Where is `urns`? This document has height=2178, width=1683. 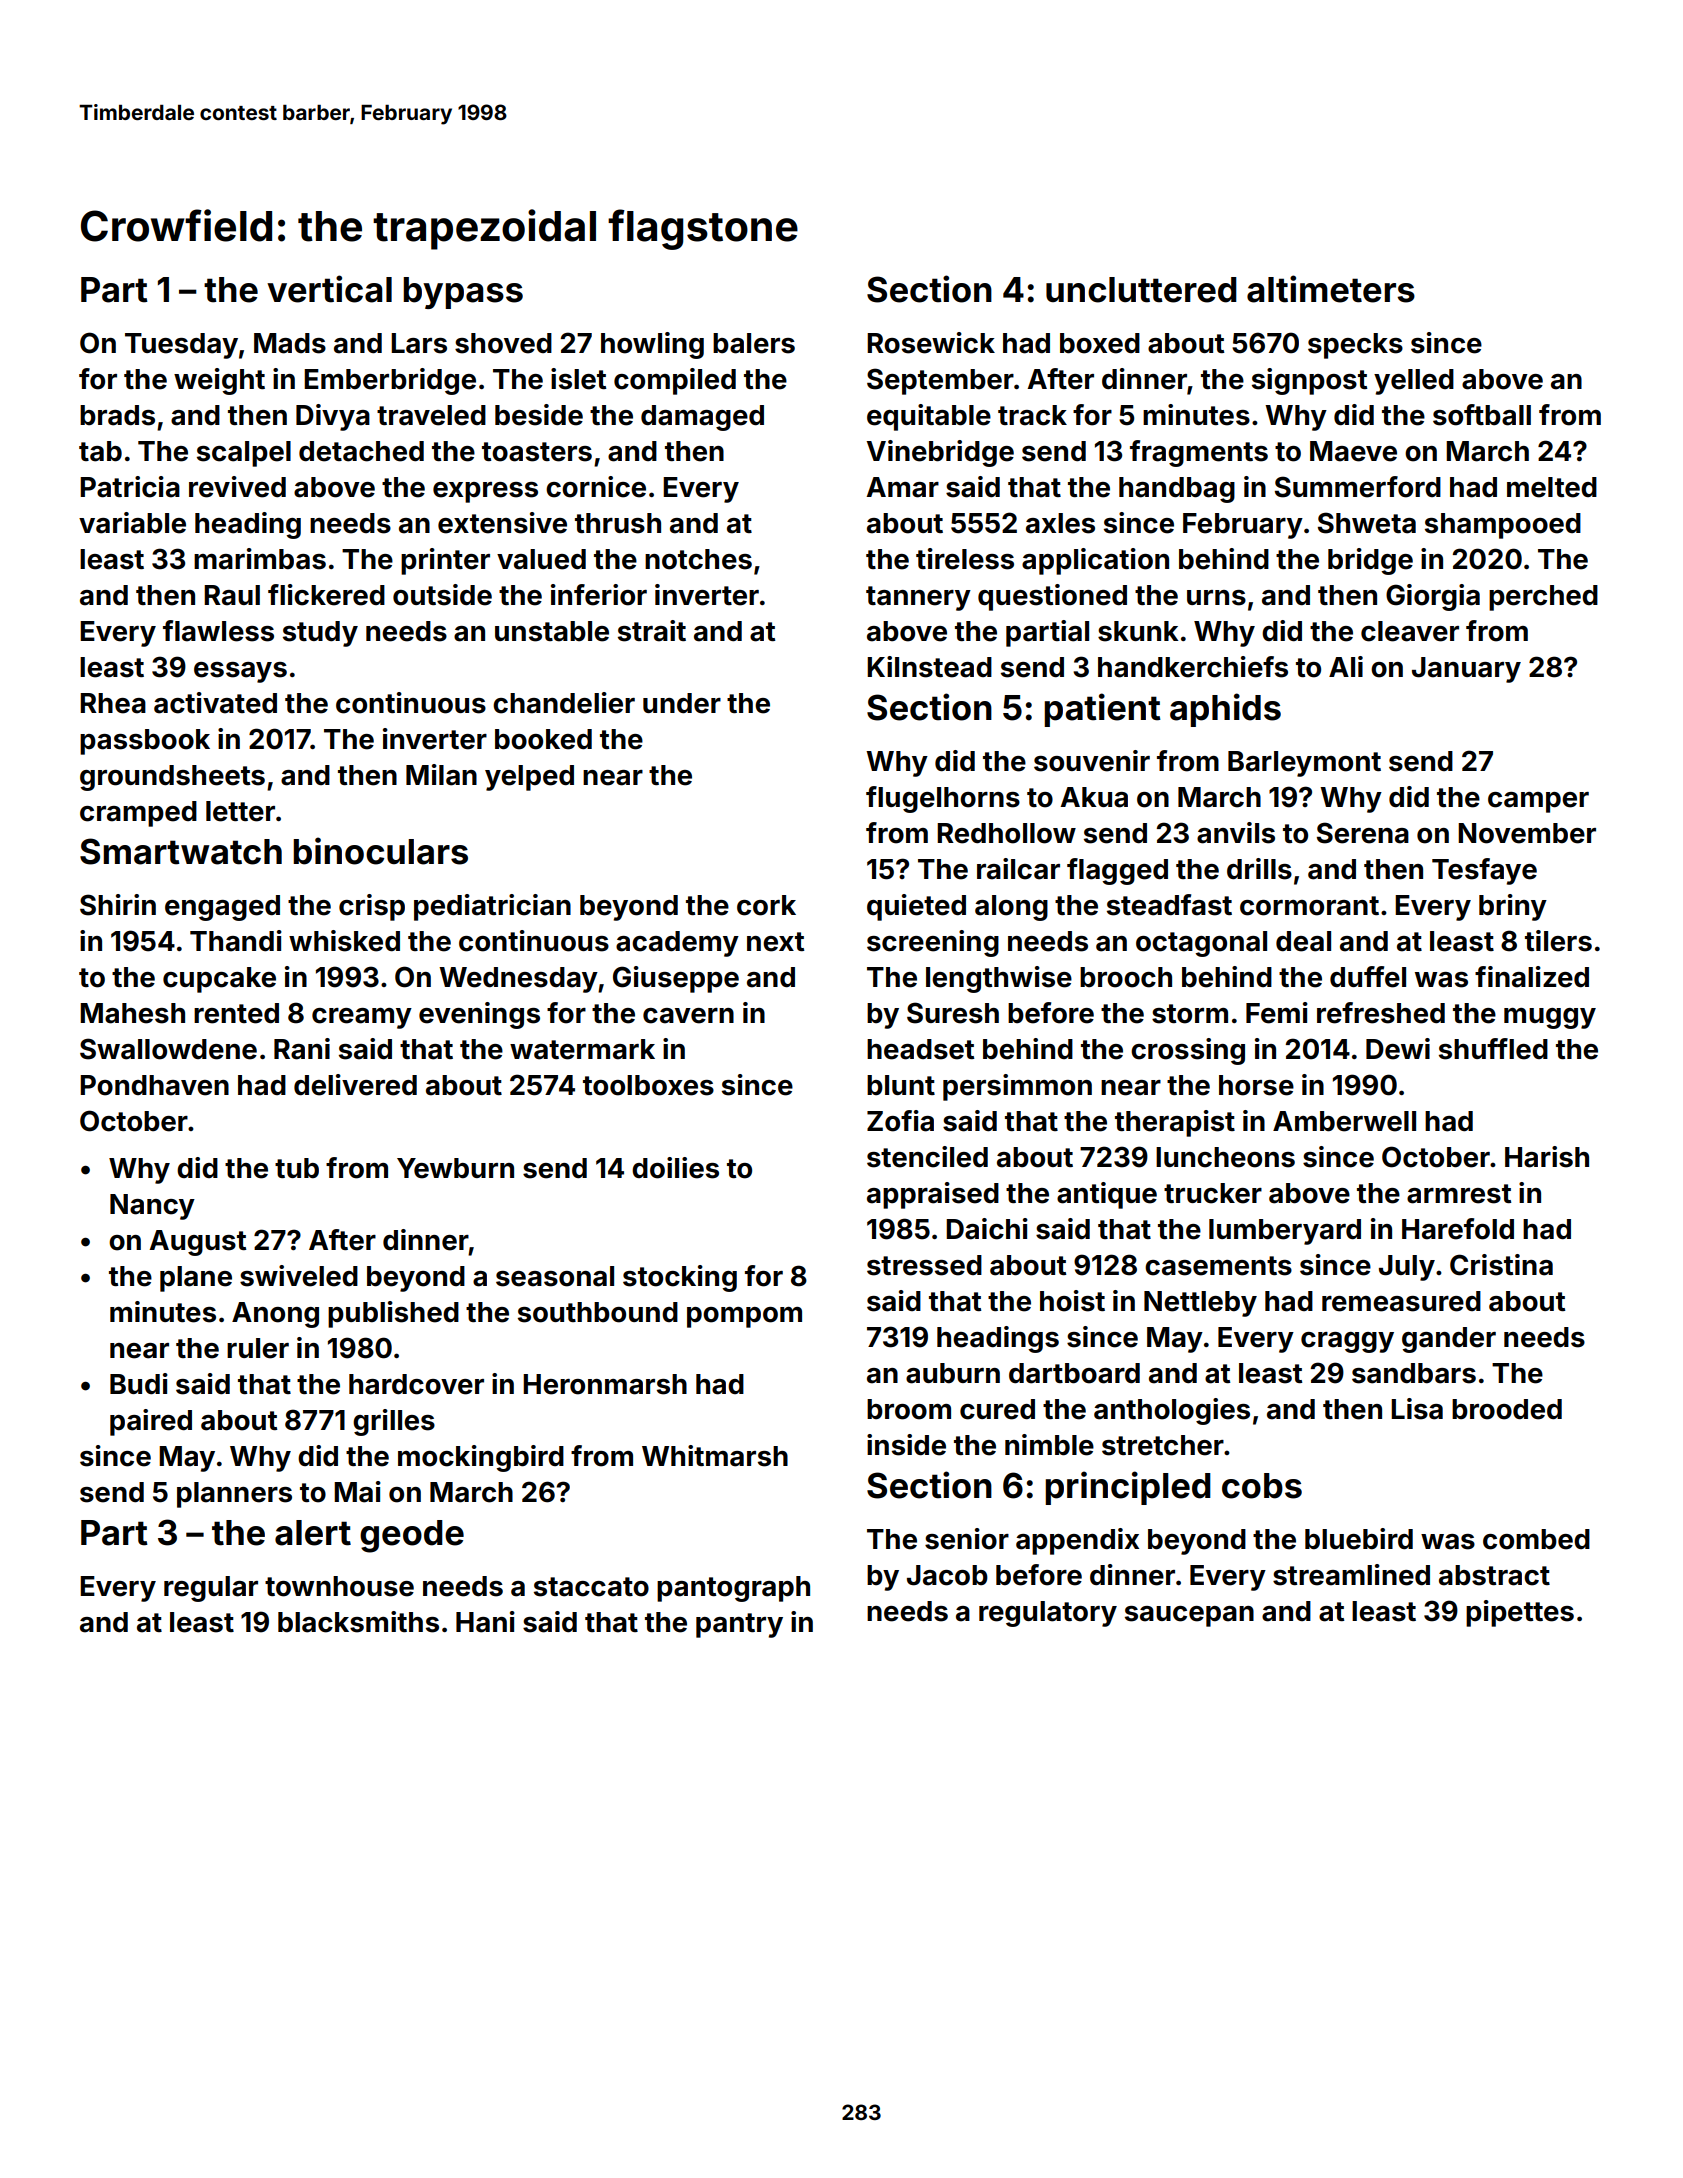 urns is located at coordinates (1216, 598).
